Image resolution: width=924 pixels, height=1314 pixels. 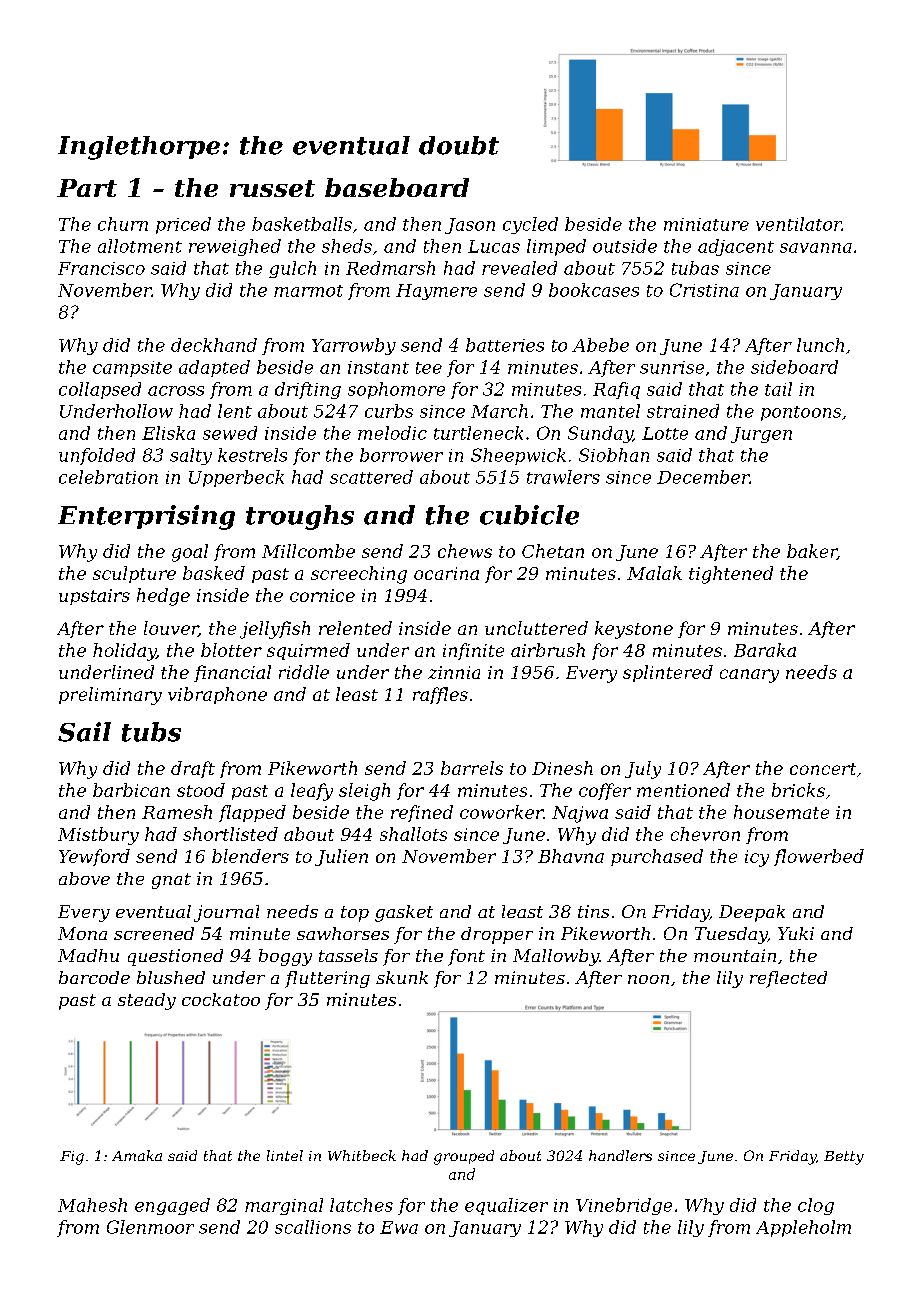 What do you see at coordinates (88, 955) in the page?
I see `Madhu` at bounding box center [88, 955].
